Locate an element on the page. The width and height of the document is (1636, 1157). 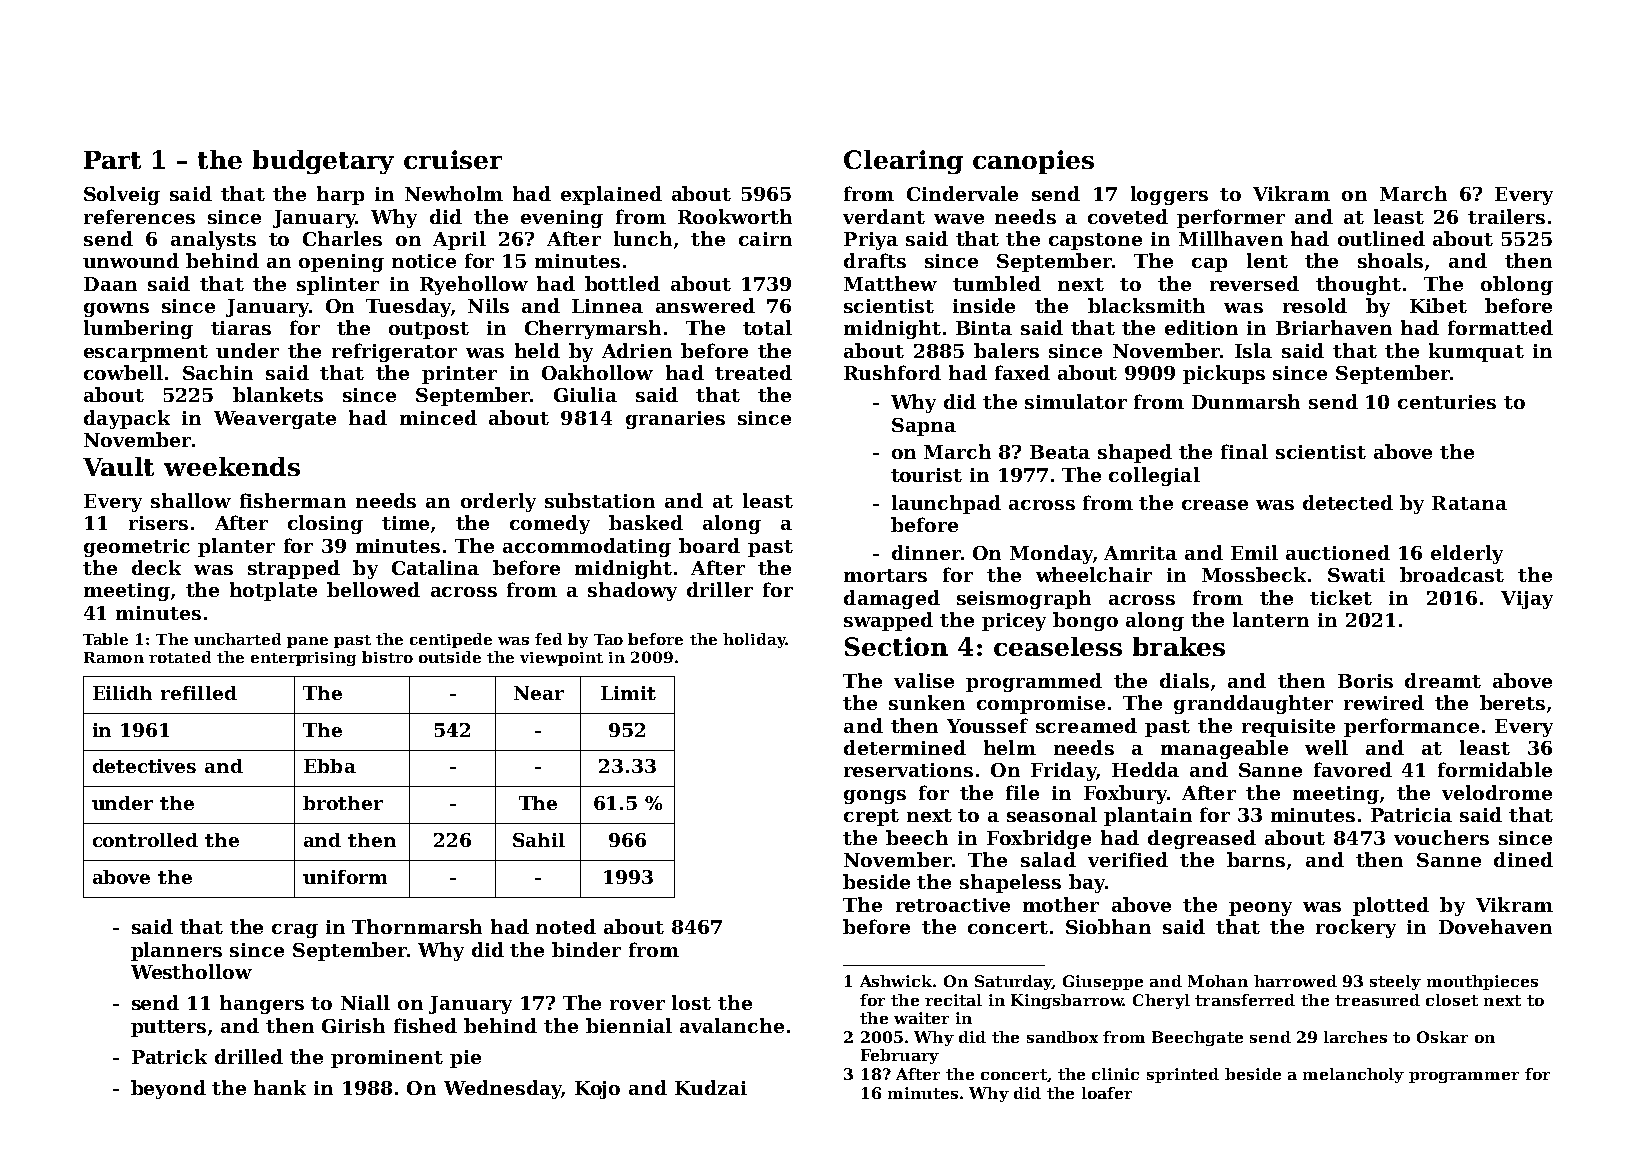
lumbering is located at coordinates (138, 329).
